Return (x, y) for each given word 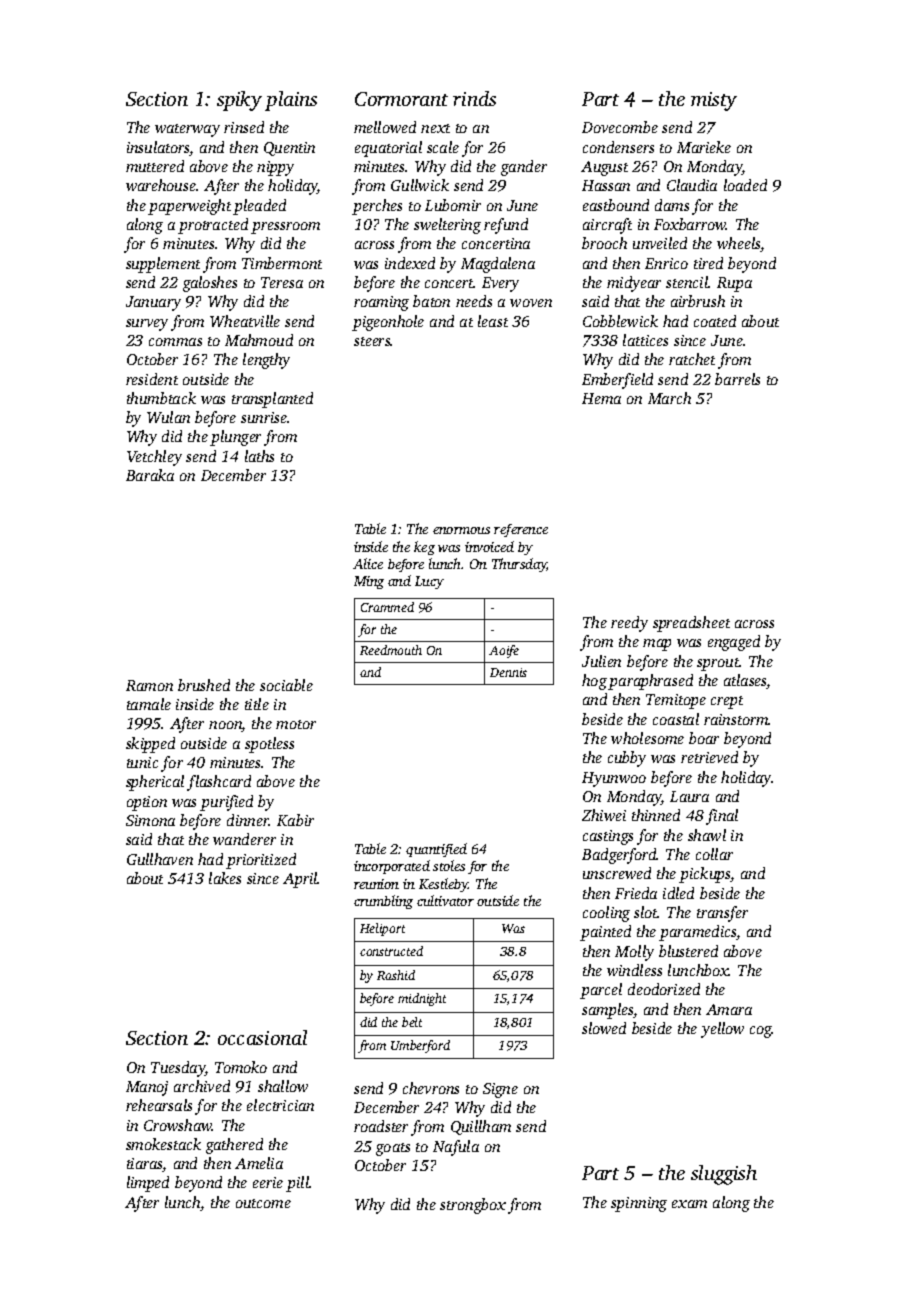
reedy (629, 624)
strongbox (473, 1206)
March (669, 398)
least (493, 321)
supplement (163, 265)
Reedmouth (391, 650)
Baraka (150, 475)
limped (148, 1184)
